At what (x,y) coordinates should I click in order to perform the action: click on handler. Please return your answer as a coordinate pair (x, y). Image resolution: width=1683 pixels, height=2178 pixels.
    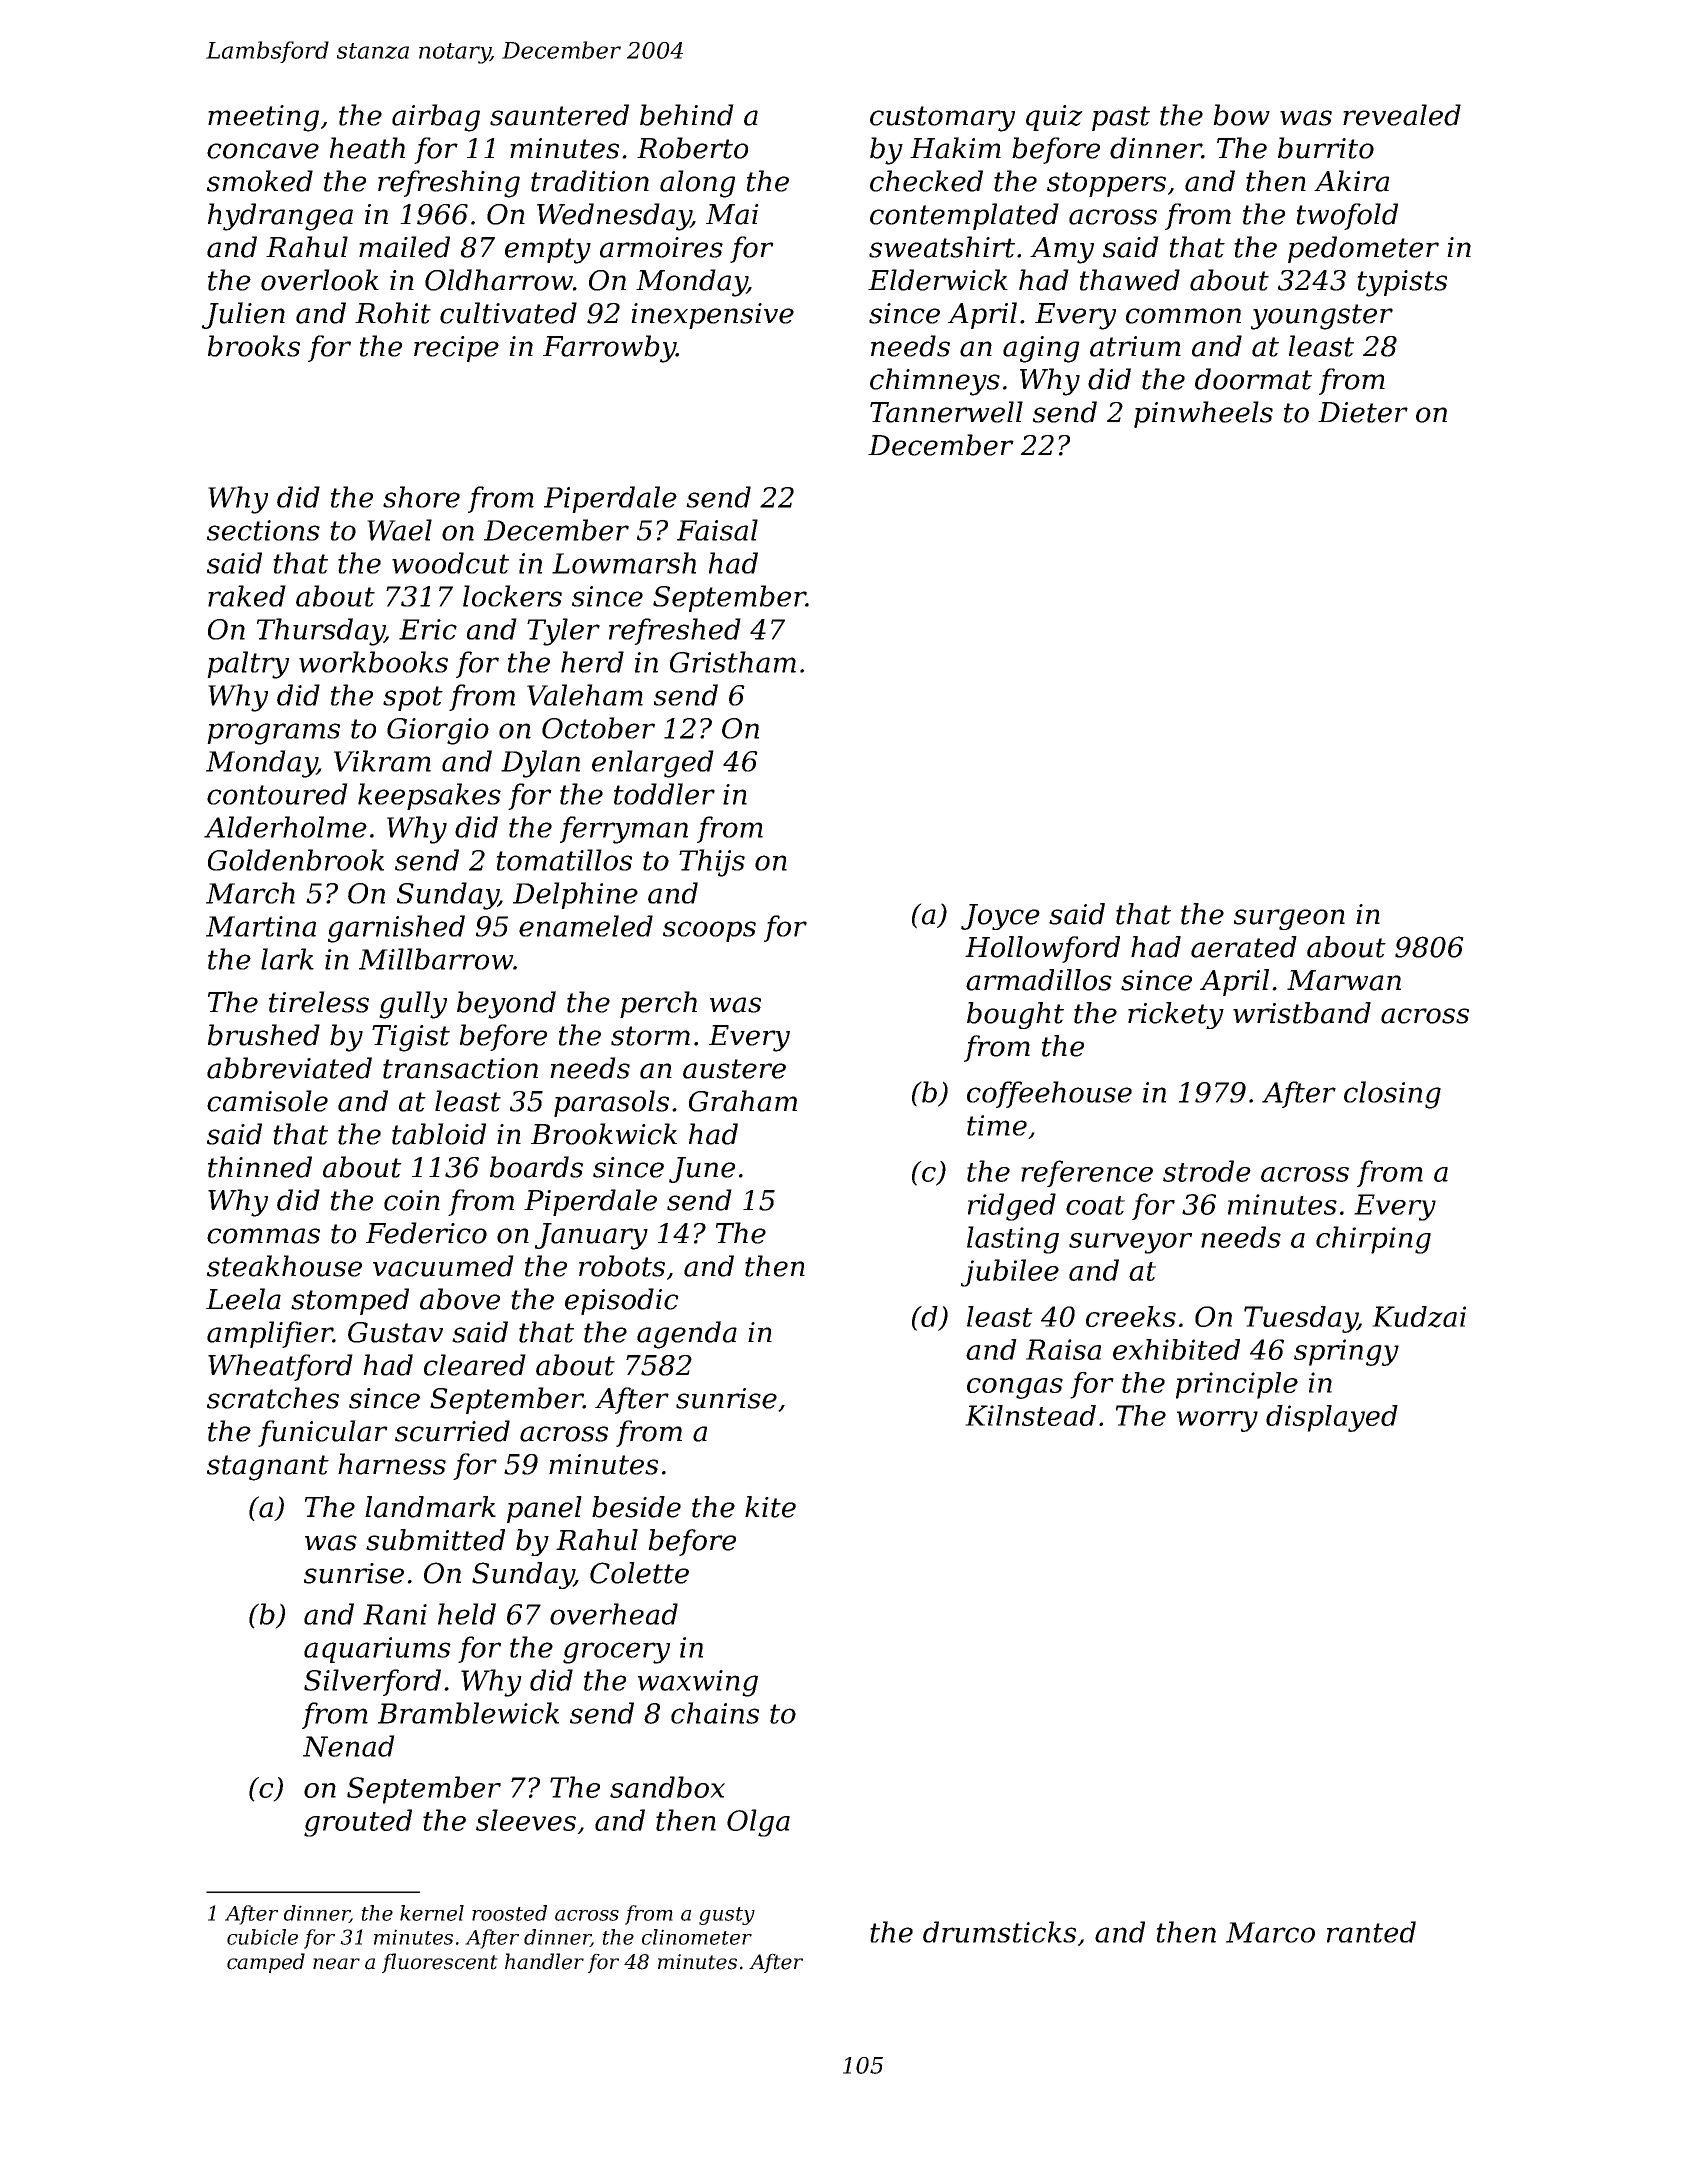
    Looking at the image, I should click on (544, 1961).
